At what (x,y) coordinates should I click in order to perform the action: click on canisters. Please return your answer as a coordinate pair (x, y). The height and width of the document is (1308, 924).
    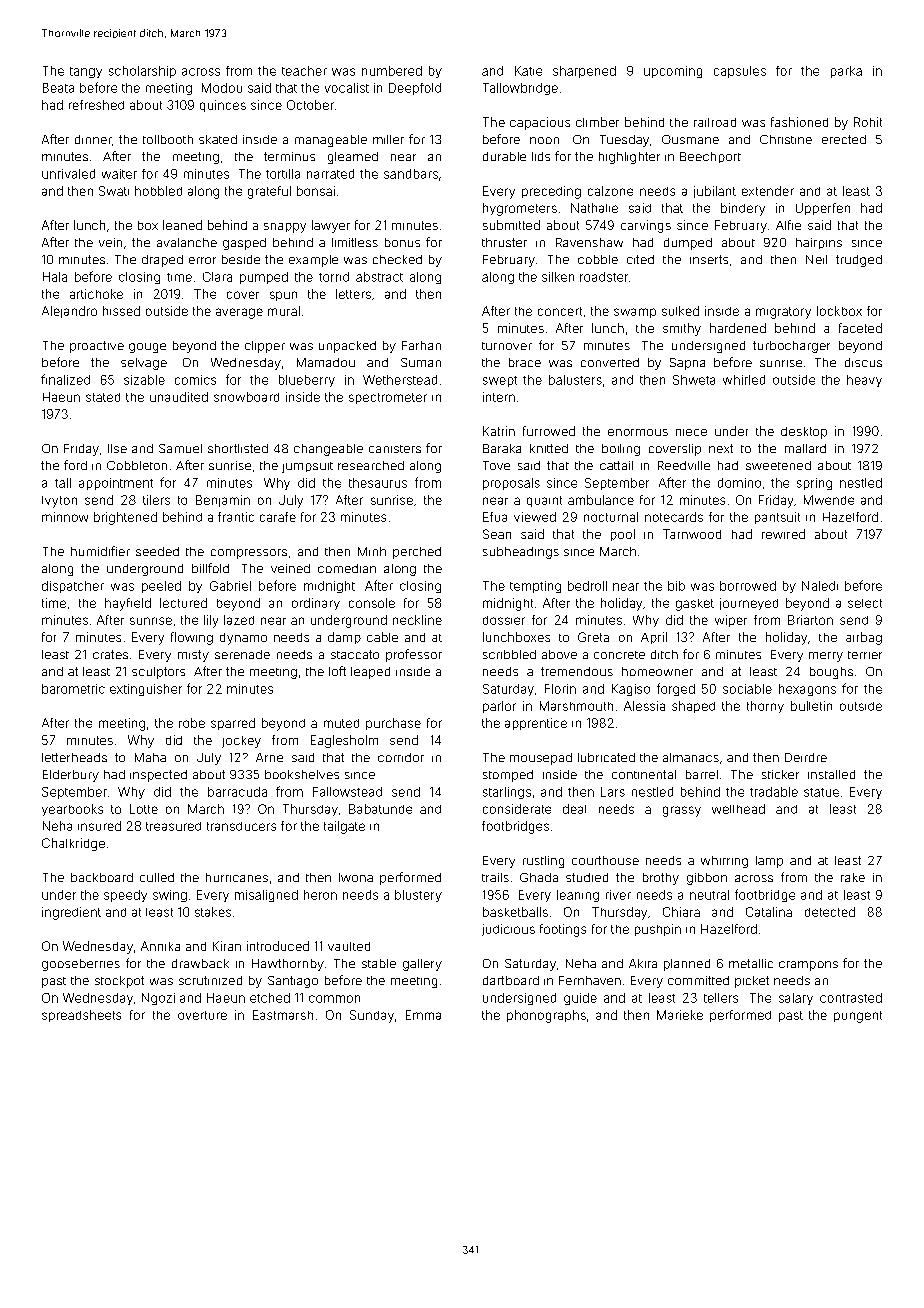
    Looking at the image, I should click on (395, 449).
